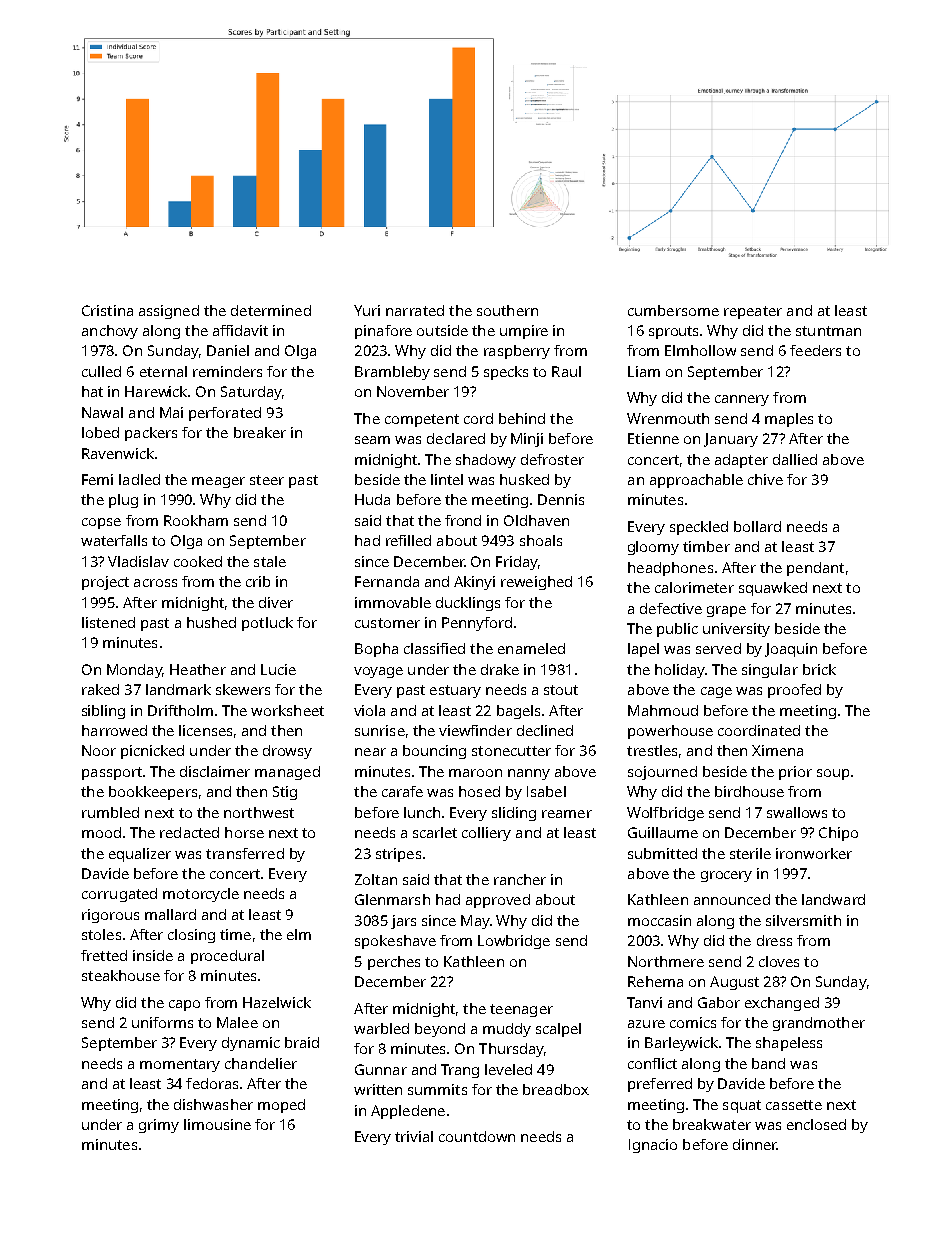 This image has height=1233, width=952. What do you see at coordinates (217, 1124) in the image?
I see `limousine` at bounding box center [217, 1124].
